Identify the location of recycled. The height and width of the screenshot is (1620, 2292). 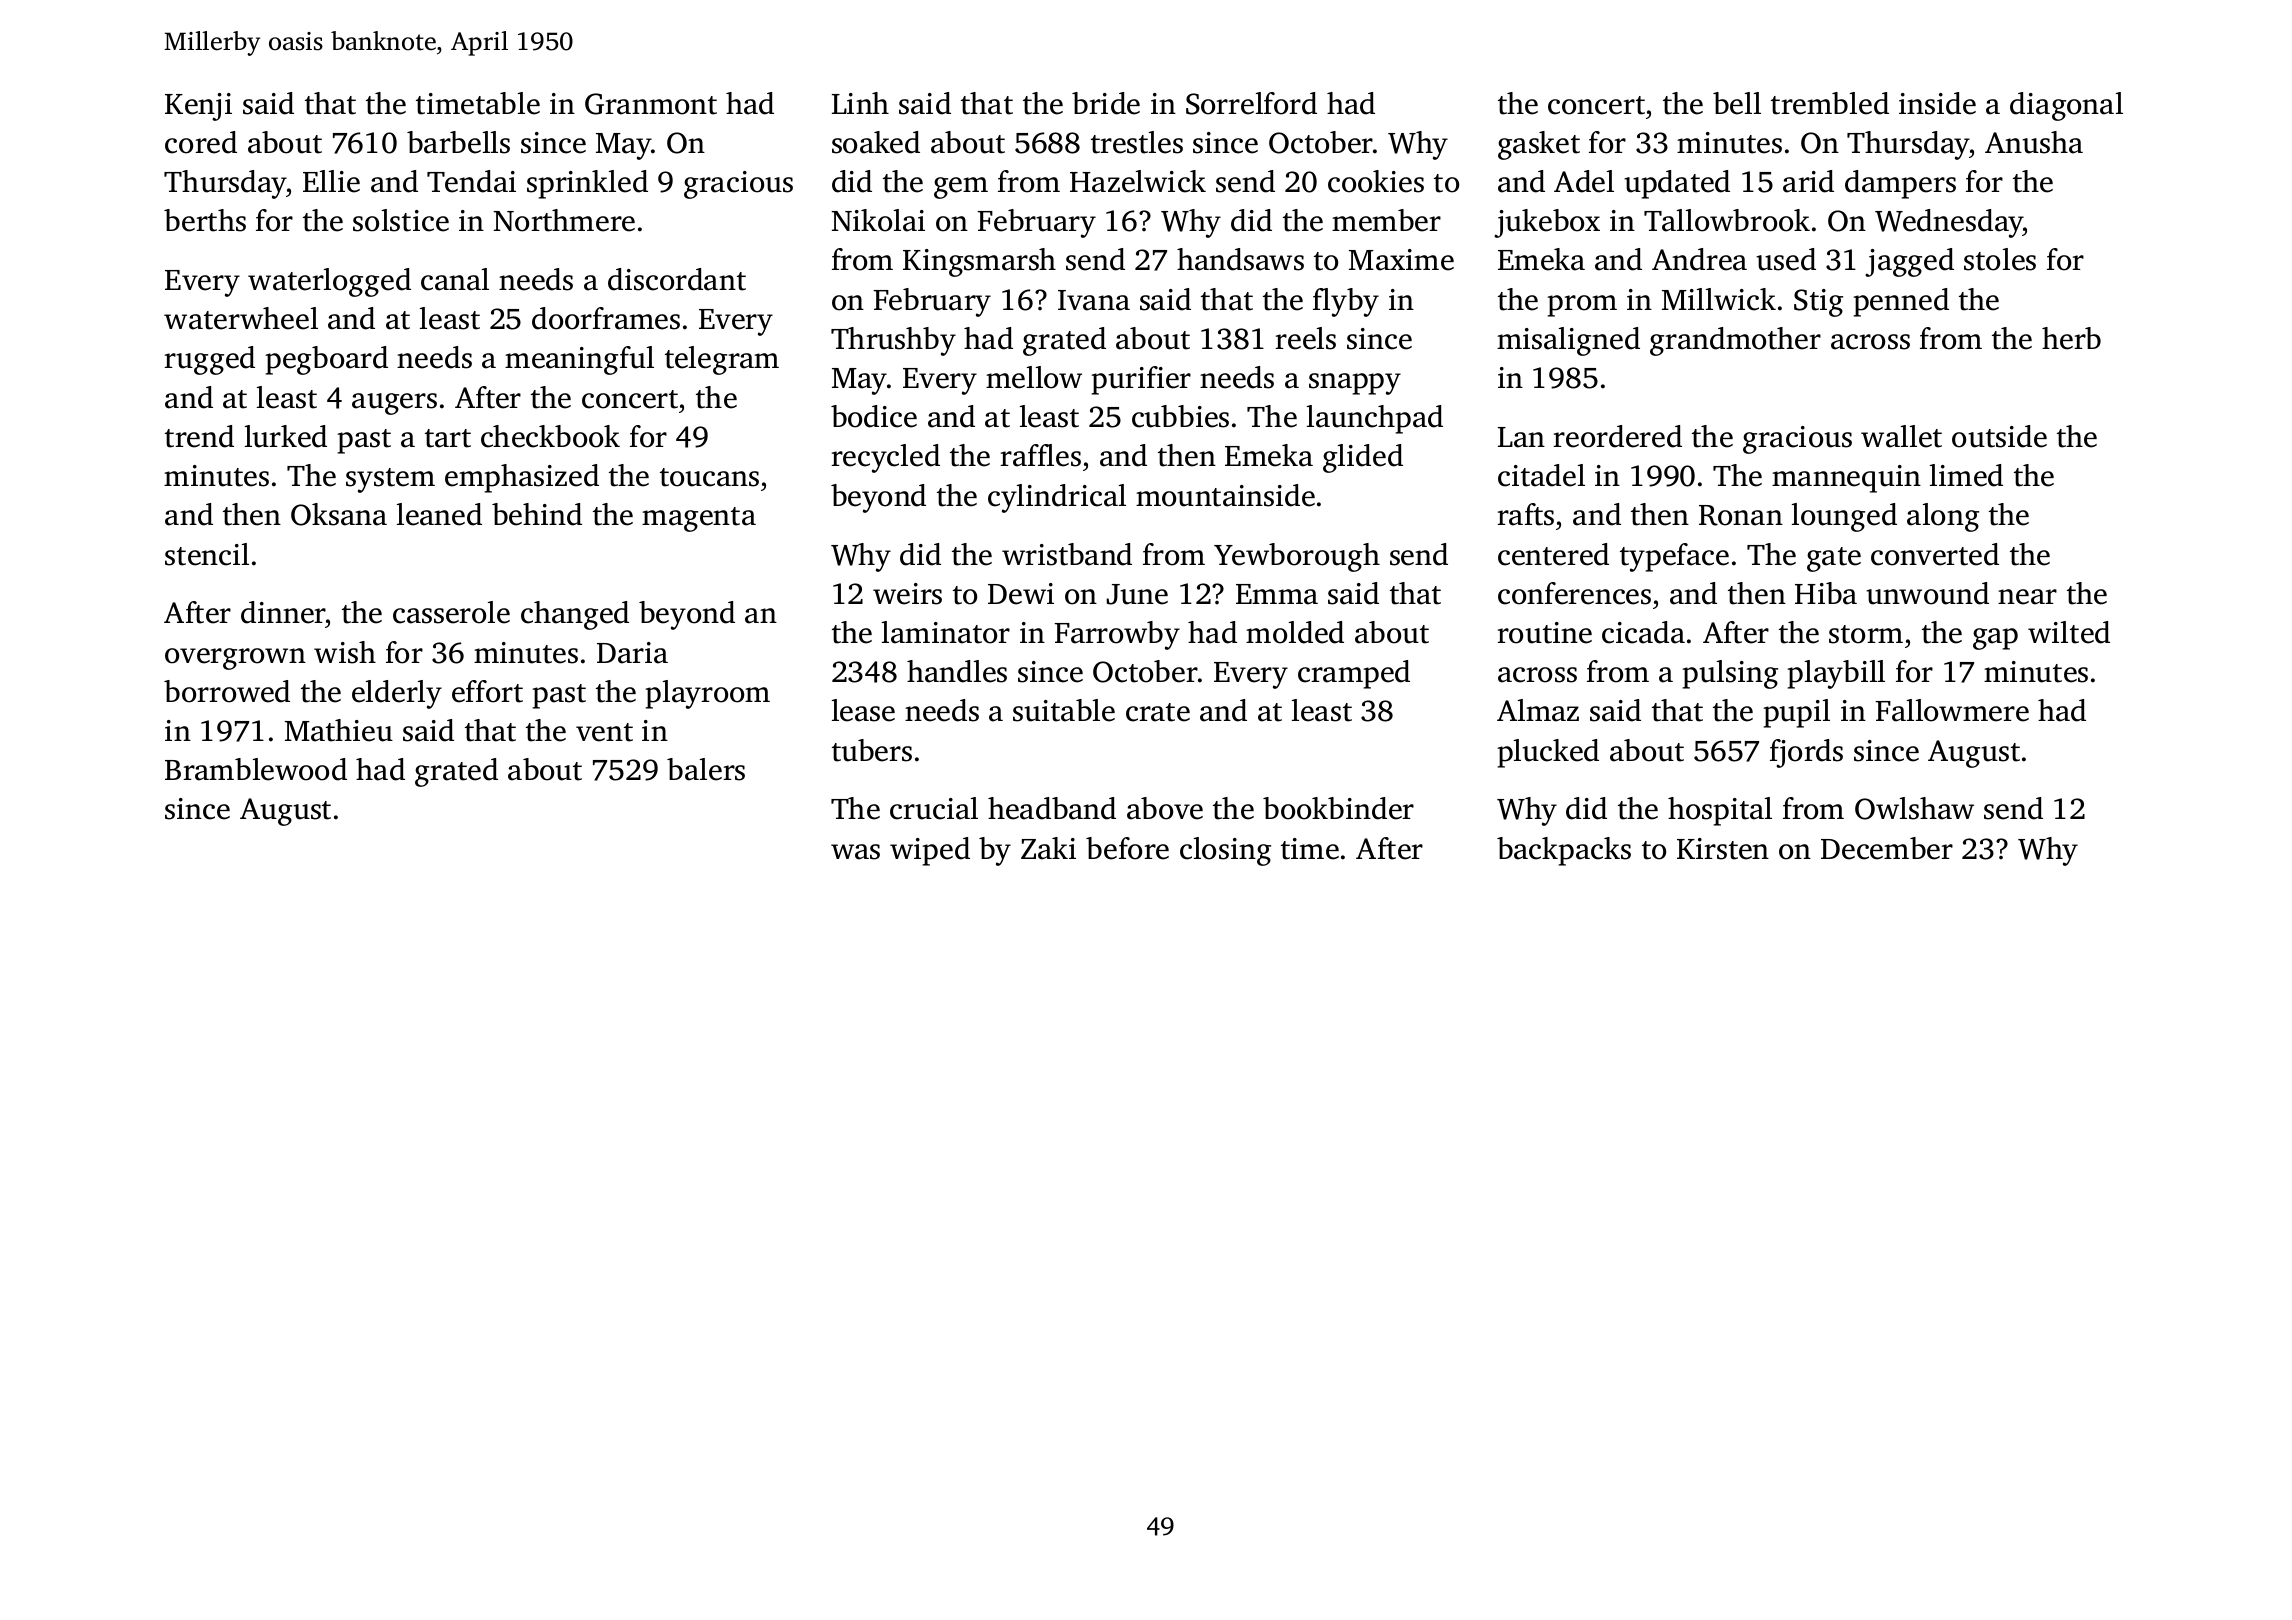
(885, 458).
